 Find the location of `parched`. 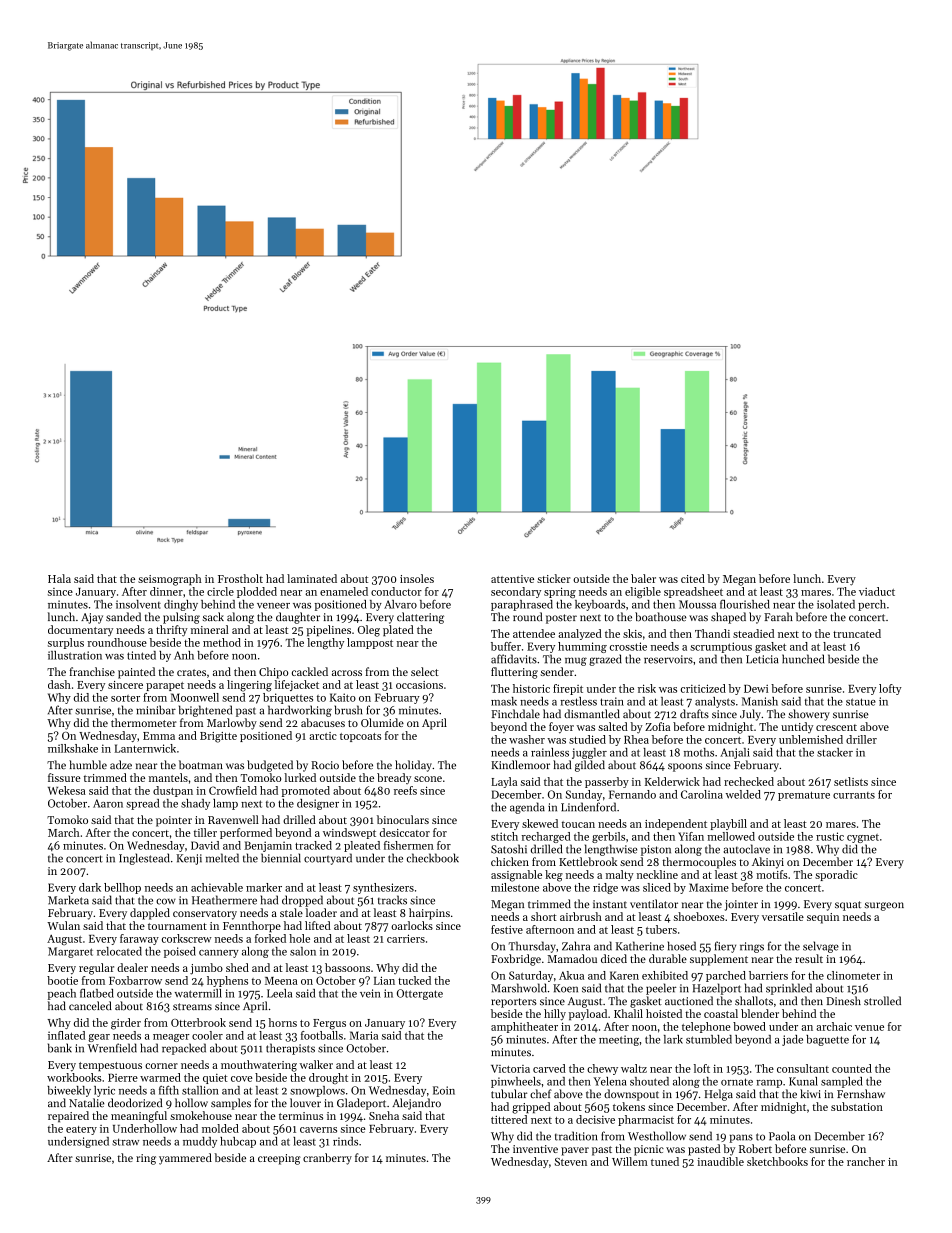

parched is located at coordinates (726, 976).
